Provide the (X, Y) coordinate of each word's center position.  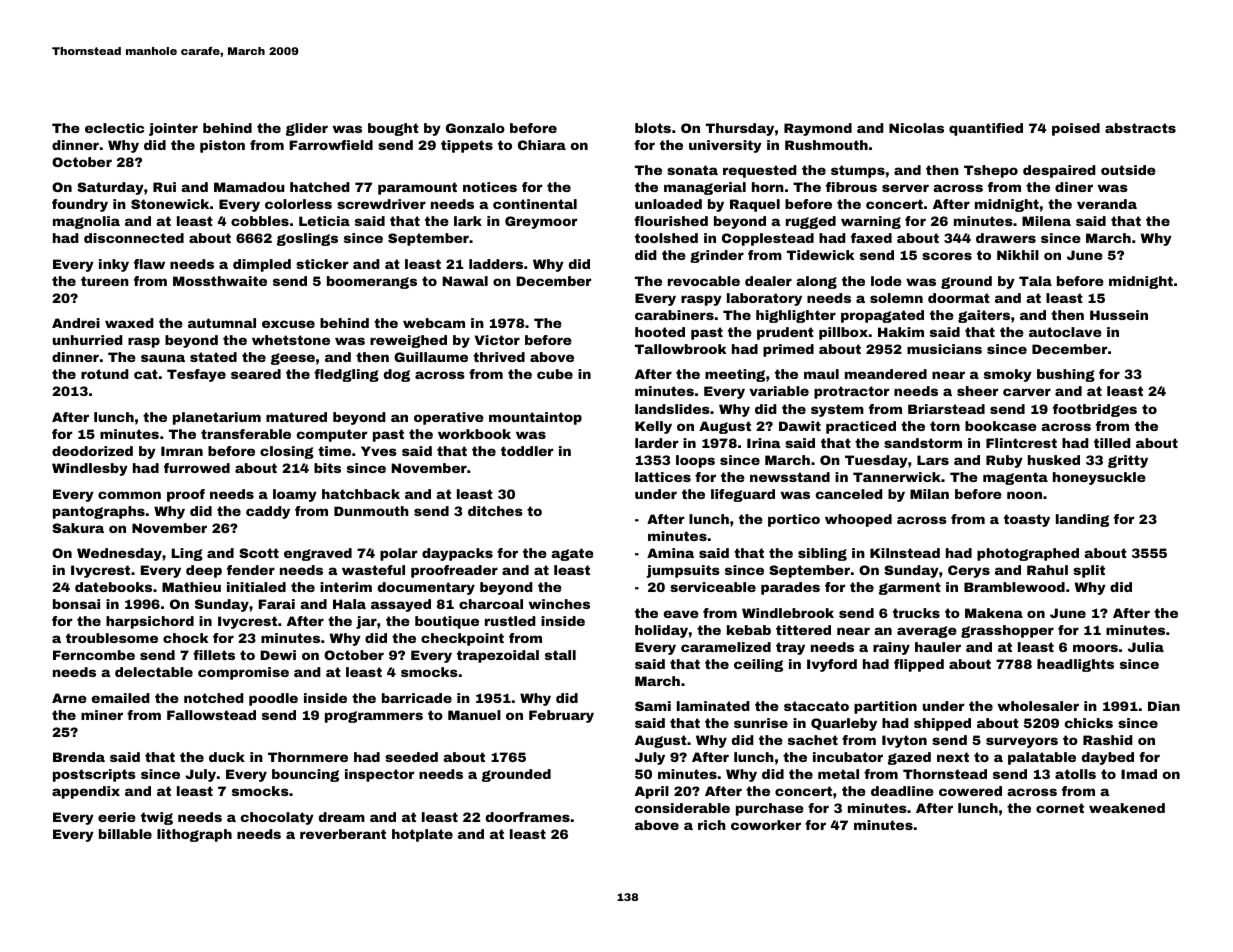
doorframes (528, 817)
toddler (527, 451)
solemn (896, 298)
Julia (1146, 647)
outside (1128, 170)
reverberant (343, 834)
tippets (467, 146)
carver (1027, 392)
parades (790, 588)
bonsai (76, 604)
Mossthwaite (220, 281)
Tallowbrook (680, 349)
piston (222, 146)
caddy (268, 512)
